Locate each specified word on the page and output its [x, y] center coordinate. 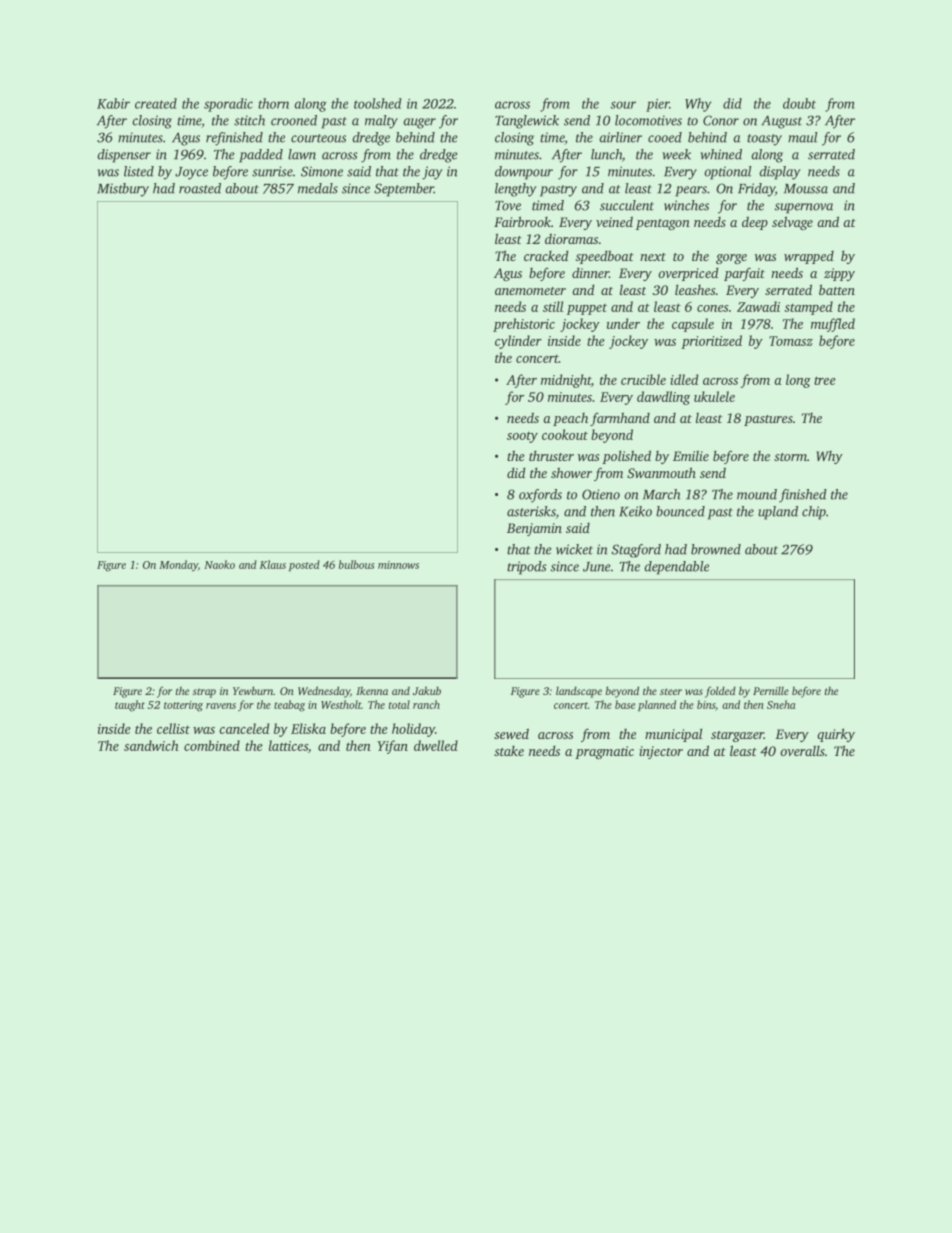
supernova [804, 208]
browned [716, 549]
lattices [288, 745]
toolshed [378, 103]
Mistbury [123, 190]
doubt [799, 103]
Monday [178, 565]
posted [304, 565]
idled [684, 379]
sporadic [228, 105]
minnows [398, 565]
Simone [322, 171]
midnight [566, 381]
